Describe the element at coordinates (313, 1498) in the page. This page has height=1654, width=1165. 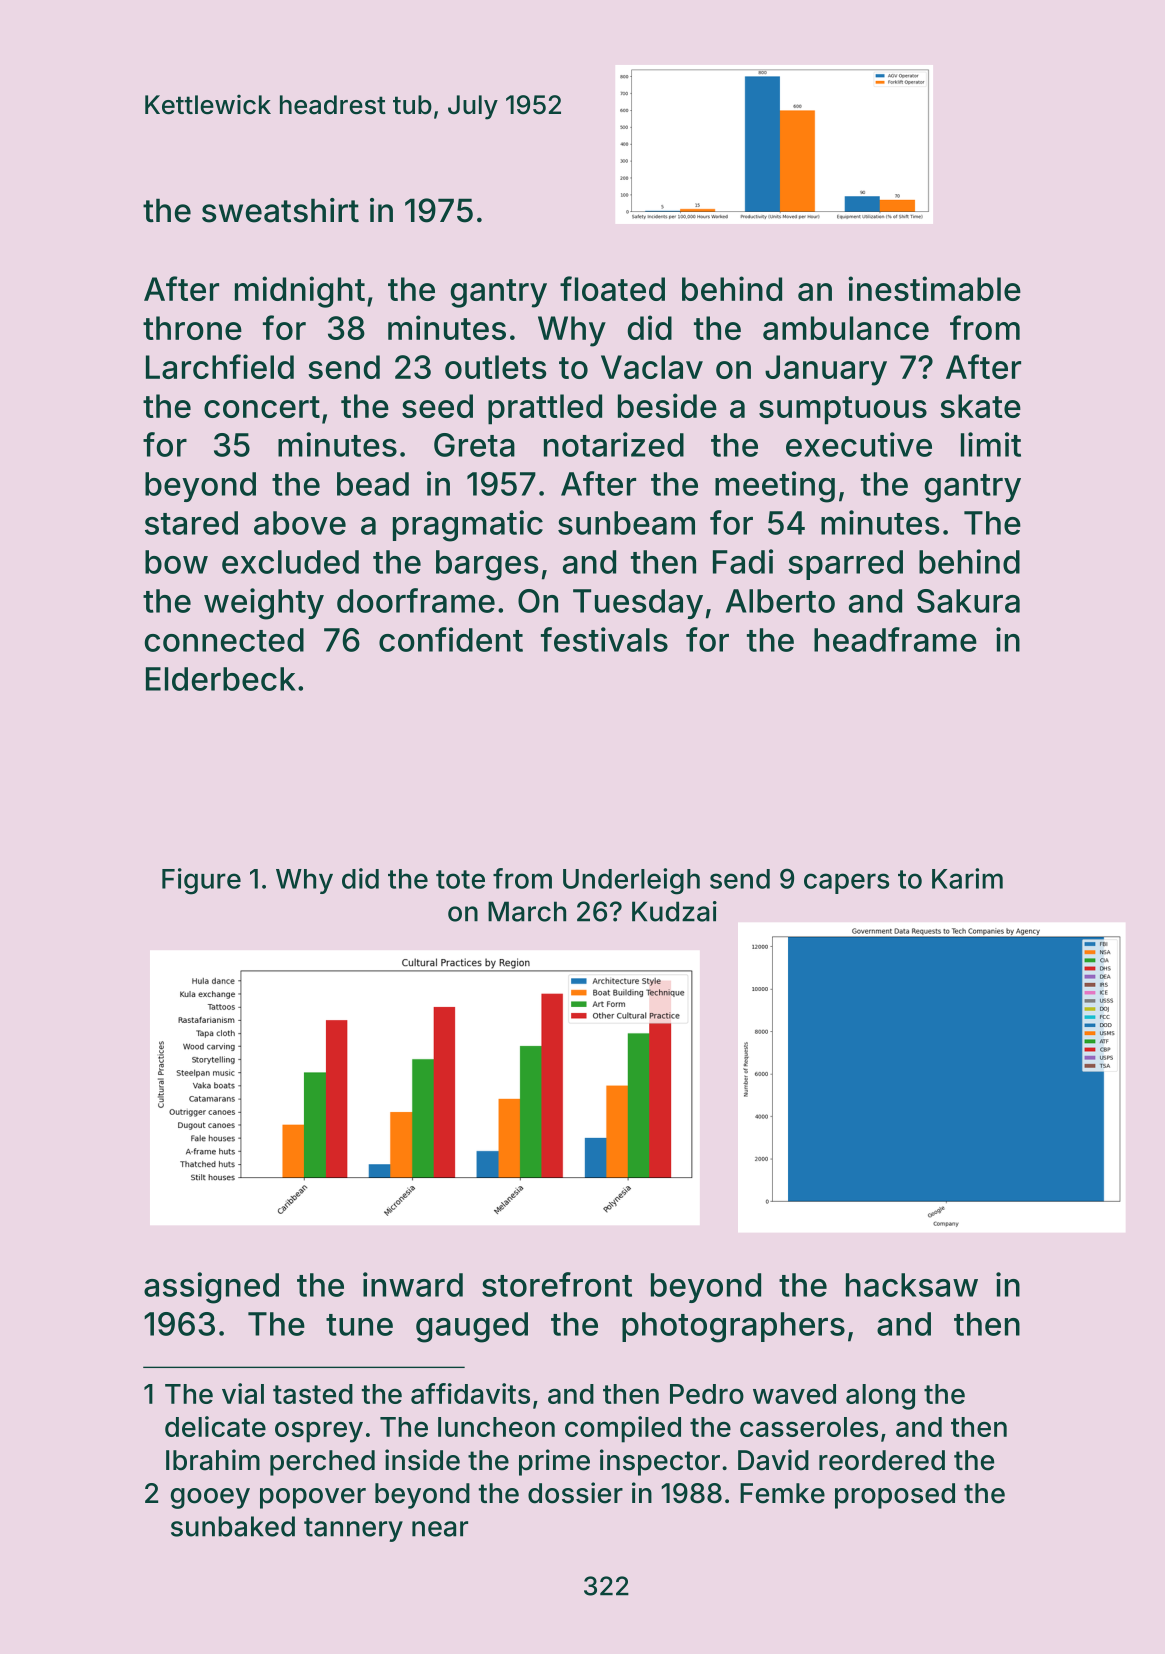
I see `popover` at that location.
